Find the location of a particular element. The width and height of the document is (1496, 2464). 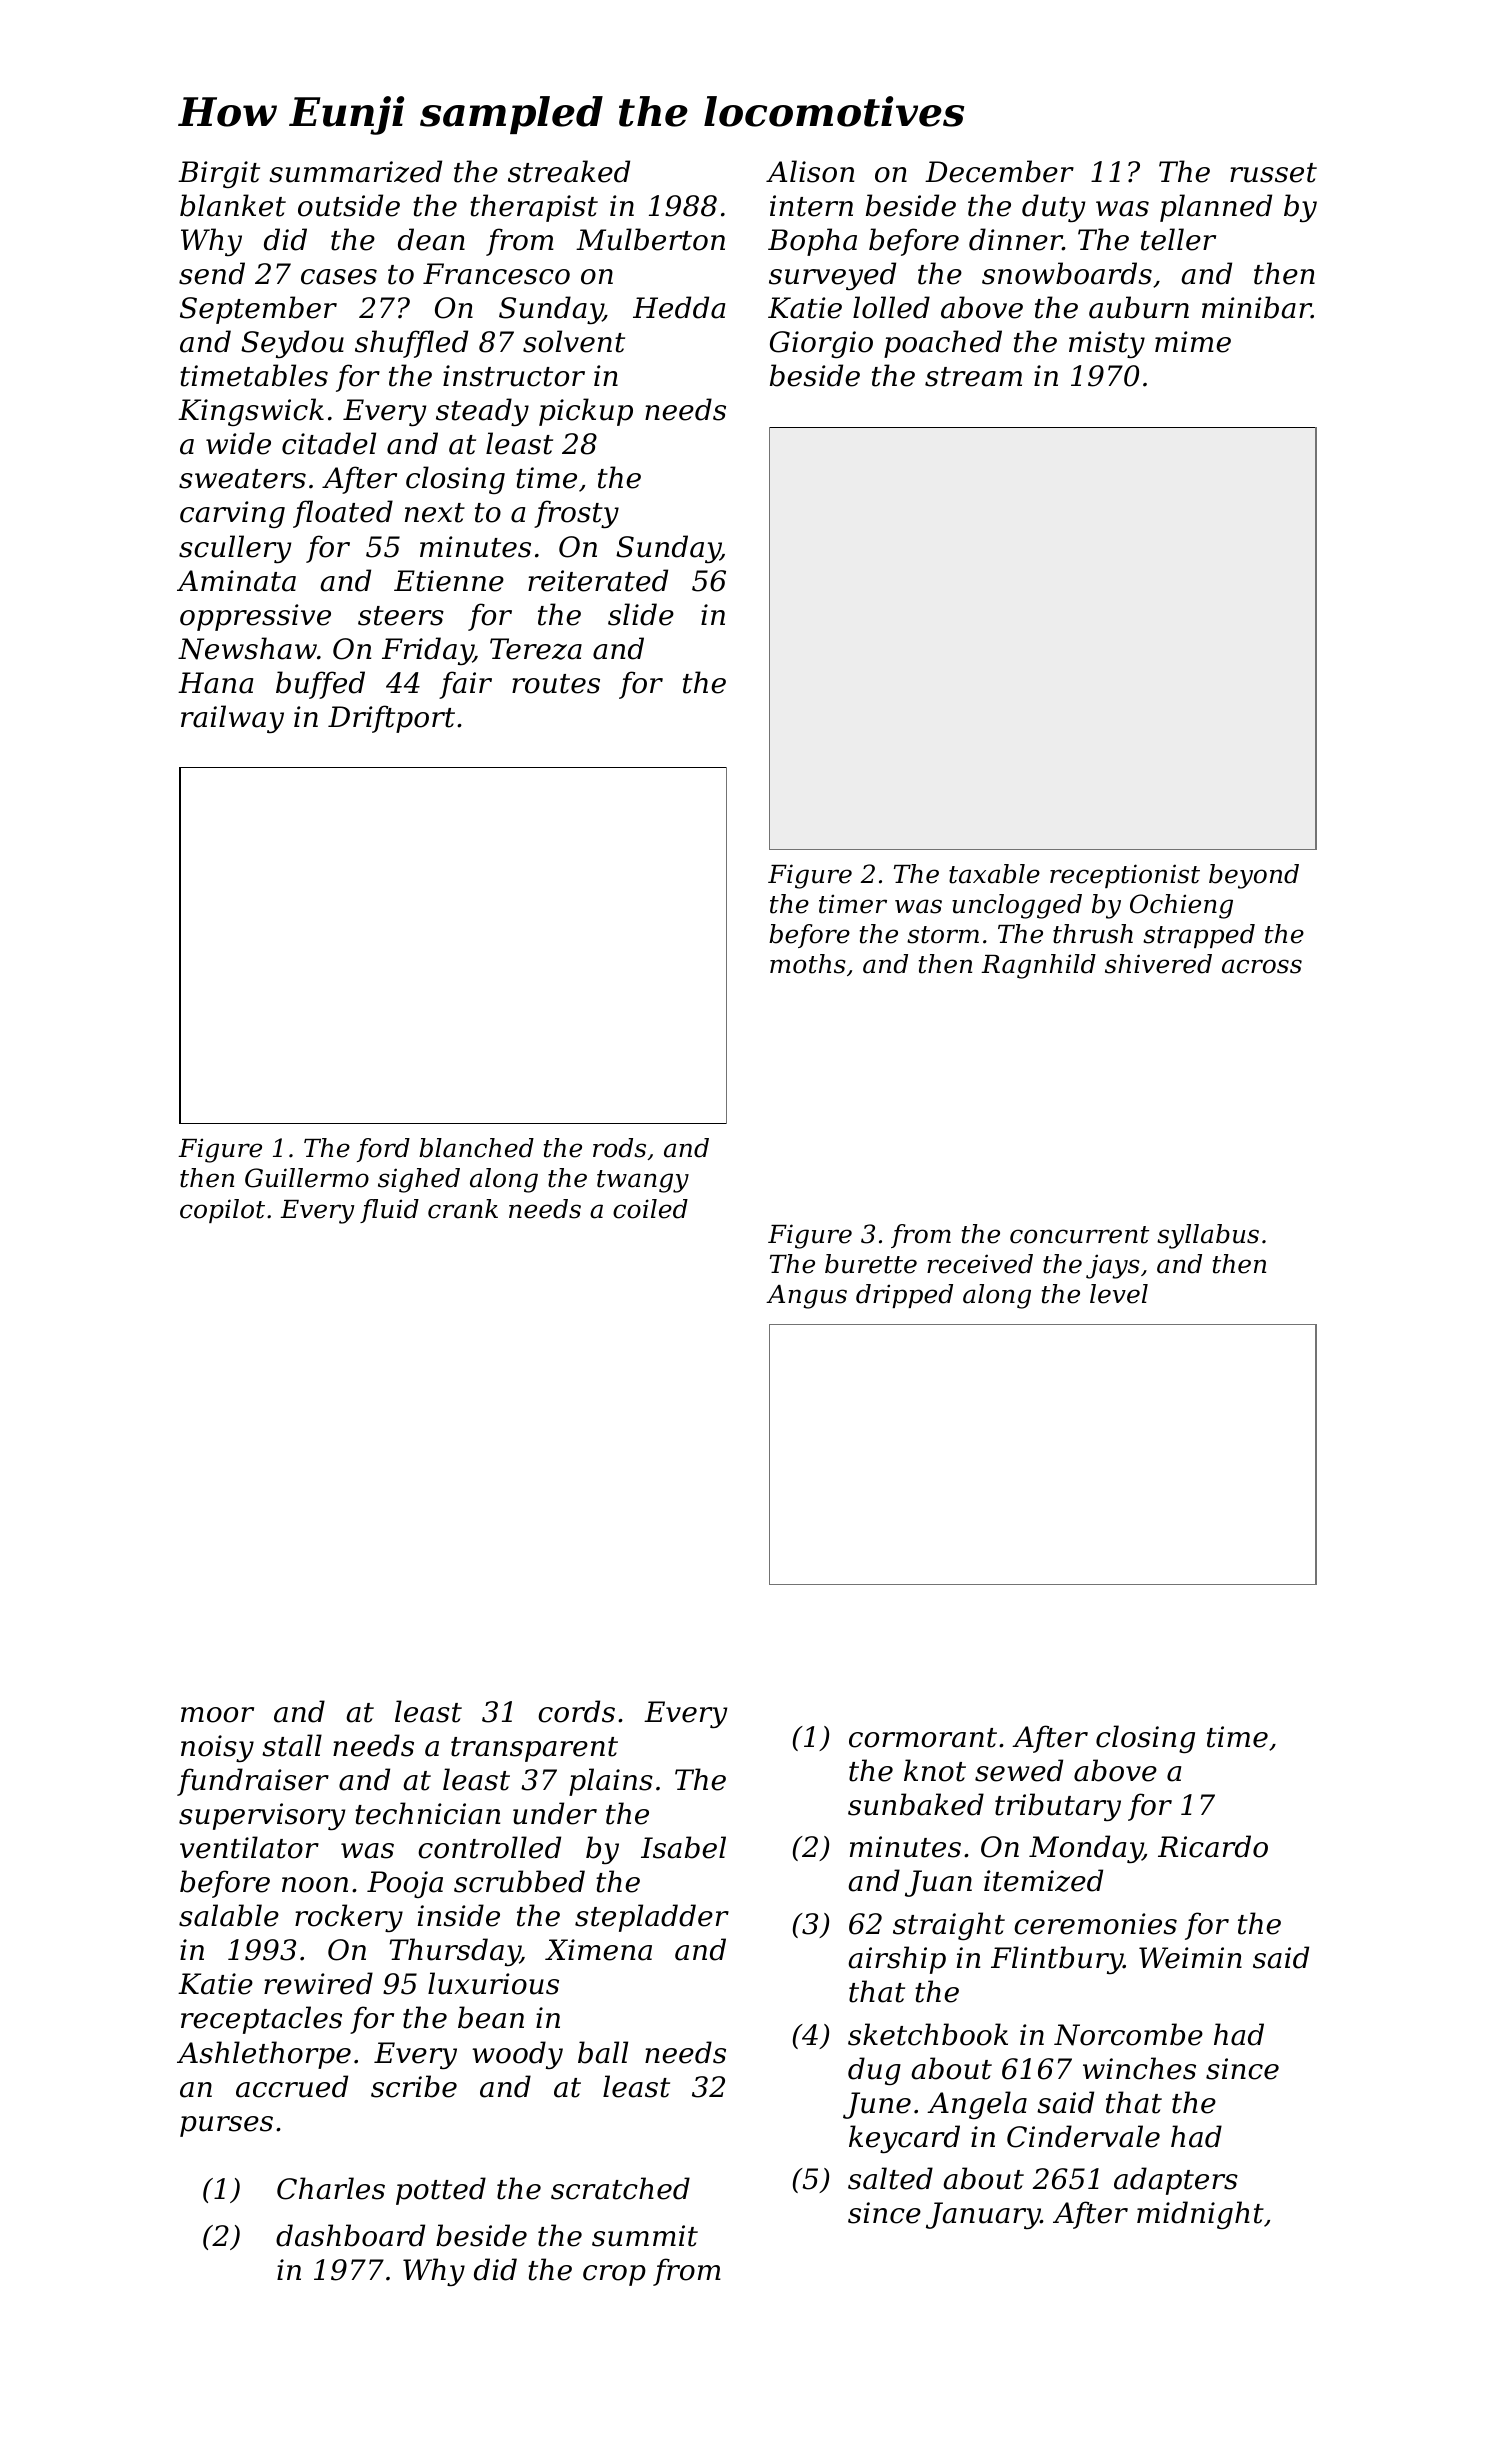

Ricardo is located at coordinates (1213, 1846).
